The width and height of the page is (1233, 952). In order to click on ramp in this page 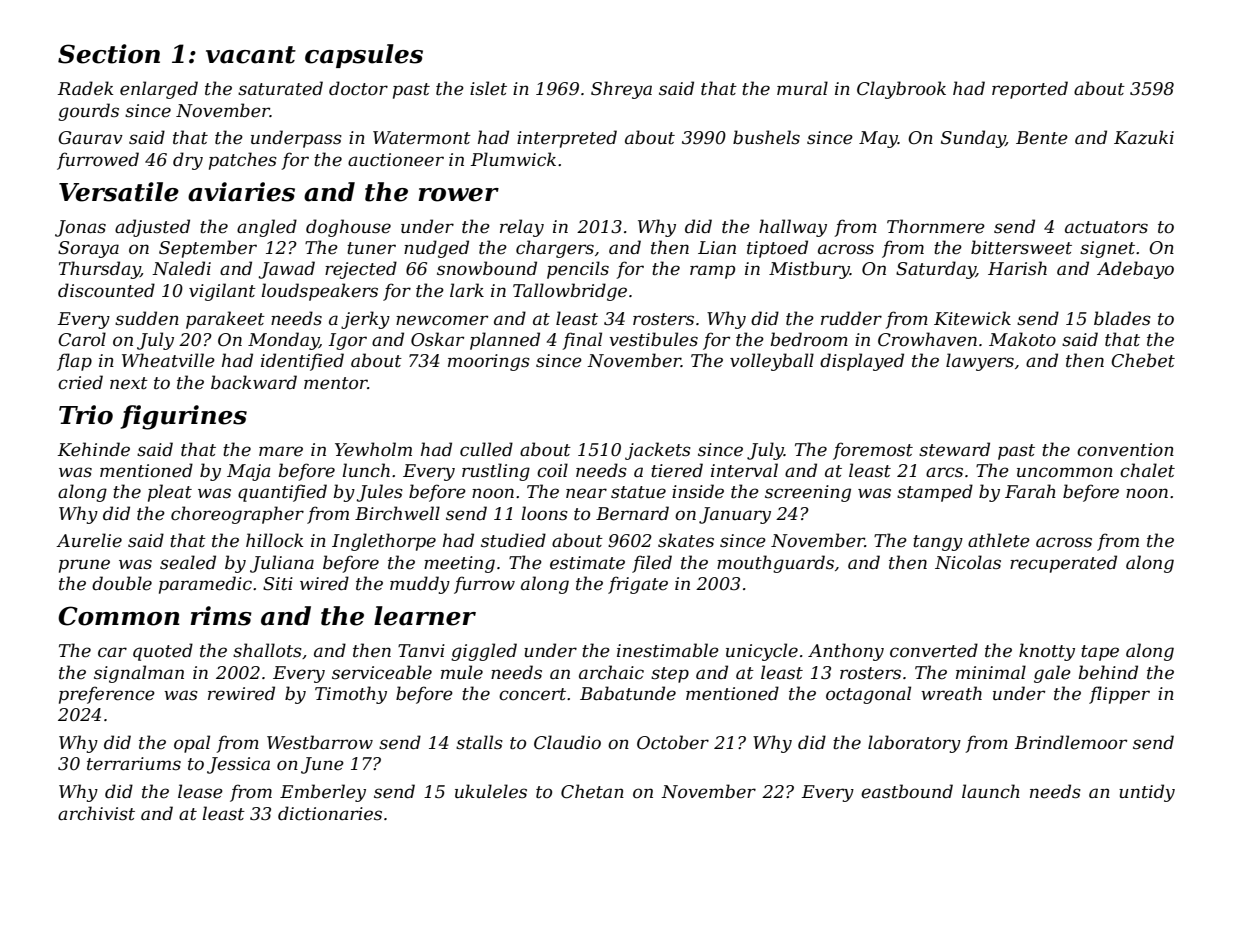, I will do `click(712, 272)`.
